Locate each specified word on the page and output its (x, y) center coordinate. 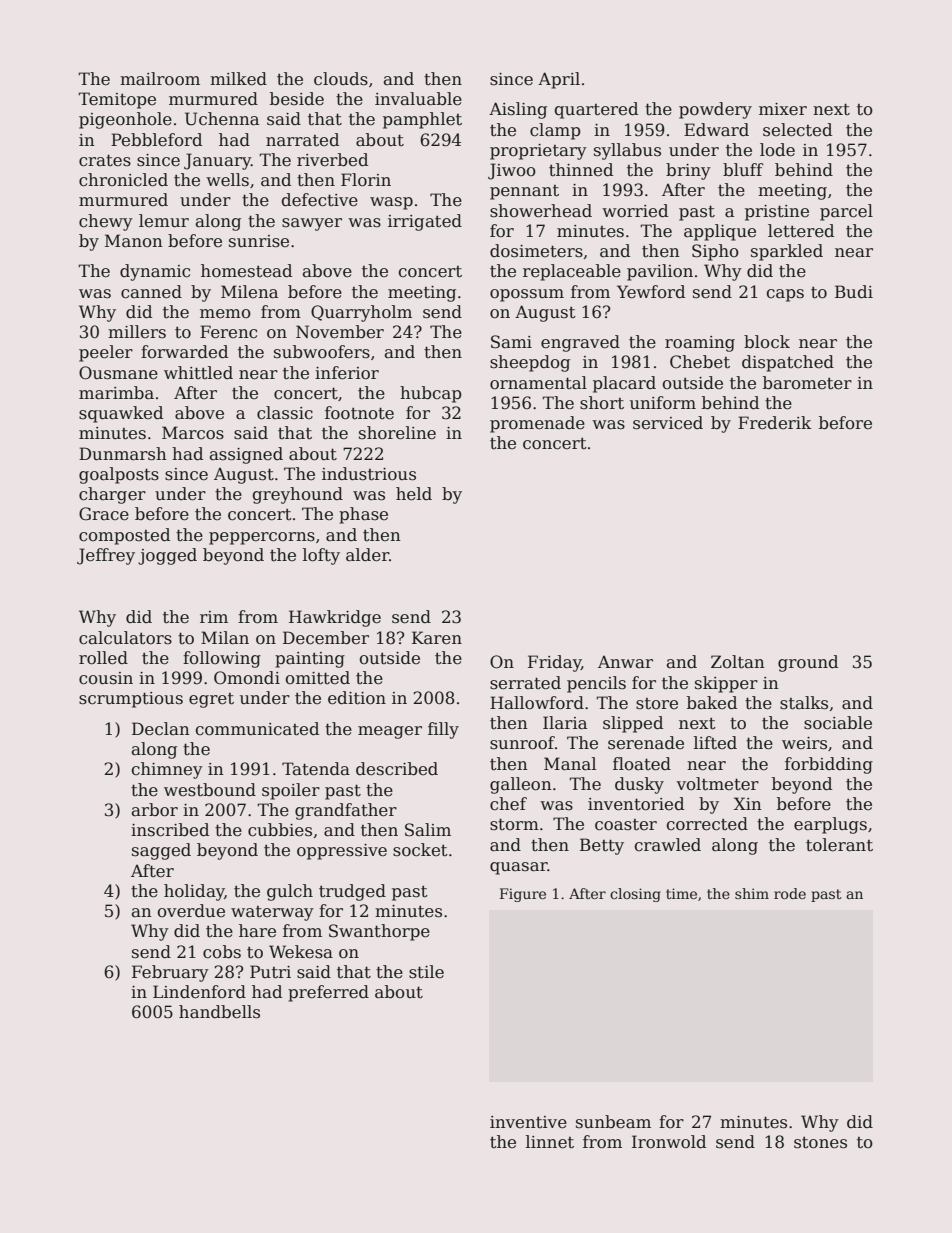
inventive (528, 1122)
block (767, 342)
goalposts (119, 475)
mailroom (160, 79)
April (559, 80)
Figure (523, 895)
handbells (219, 1012)
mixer (783, 109)
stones (820, 1143)
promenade (537, 424)
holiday (194, 892)
